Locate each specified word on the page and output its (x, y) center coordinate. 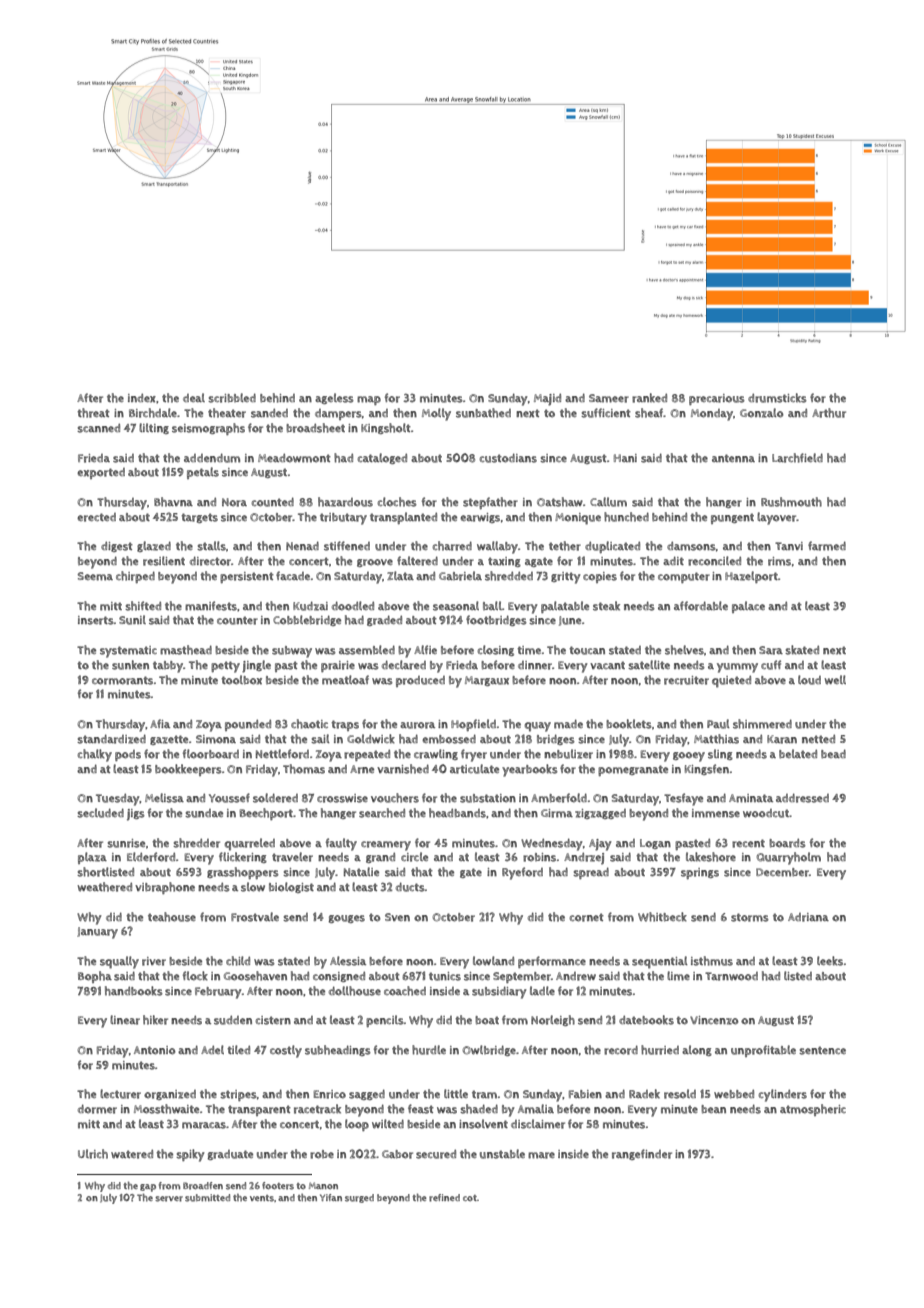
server (169, 1199)
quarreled (250, 844)
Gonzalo (761, 413)
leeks (830, 961)
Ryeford (522, 873)
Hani (625, 458)
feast (421, 1109)
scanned (98, 428)
